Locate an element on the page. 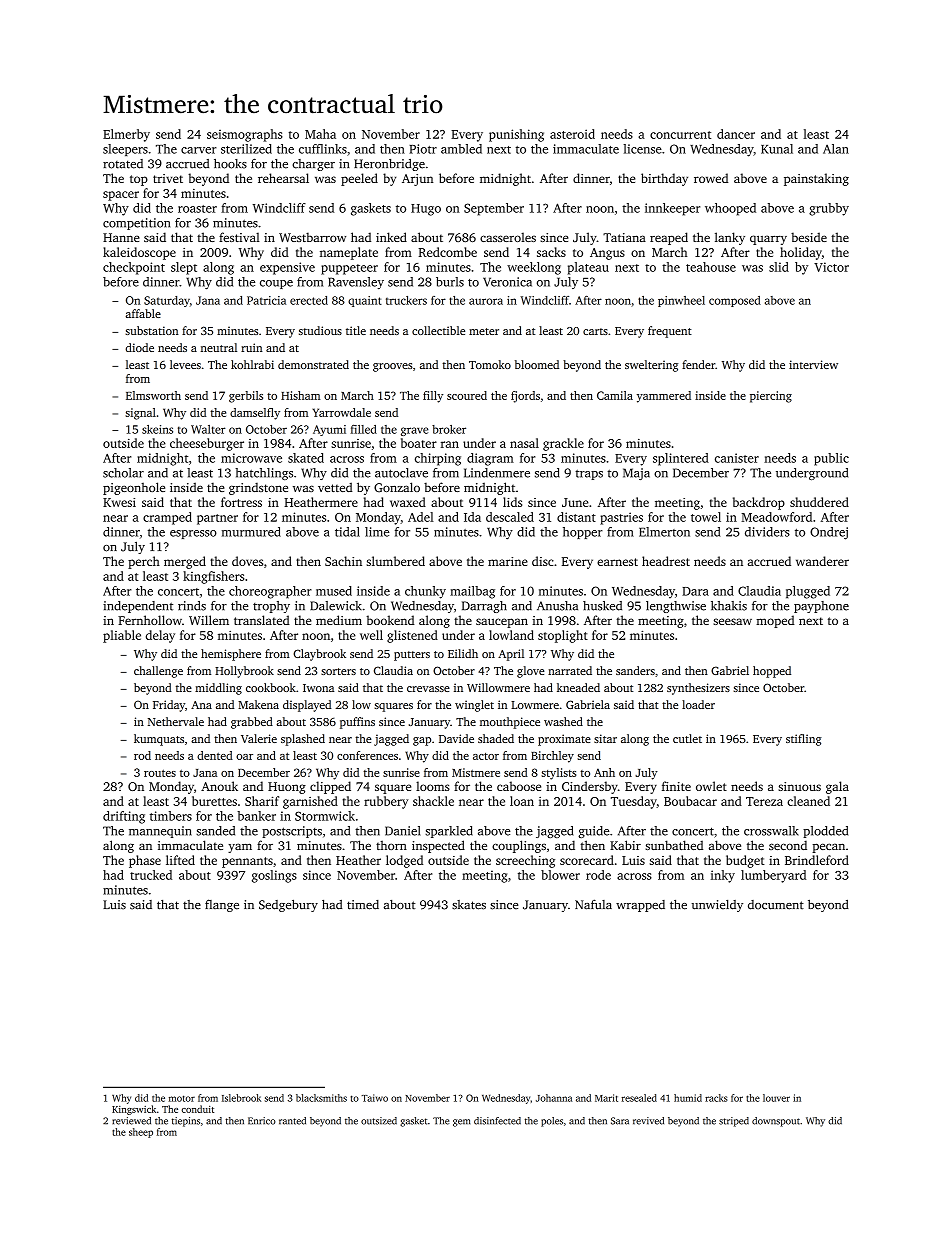  caboose is located at coordinates (519, 786).
